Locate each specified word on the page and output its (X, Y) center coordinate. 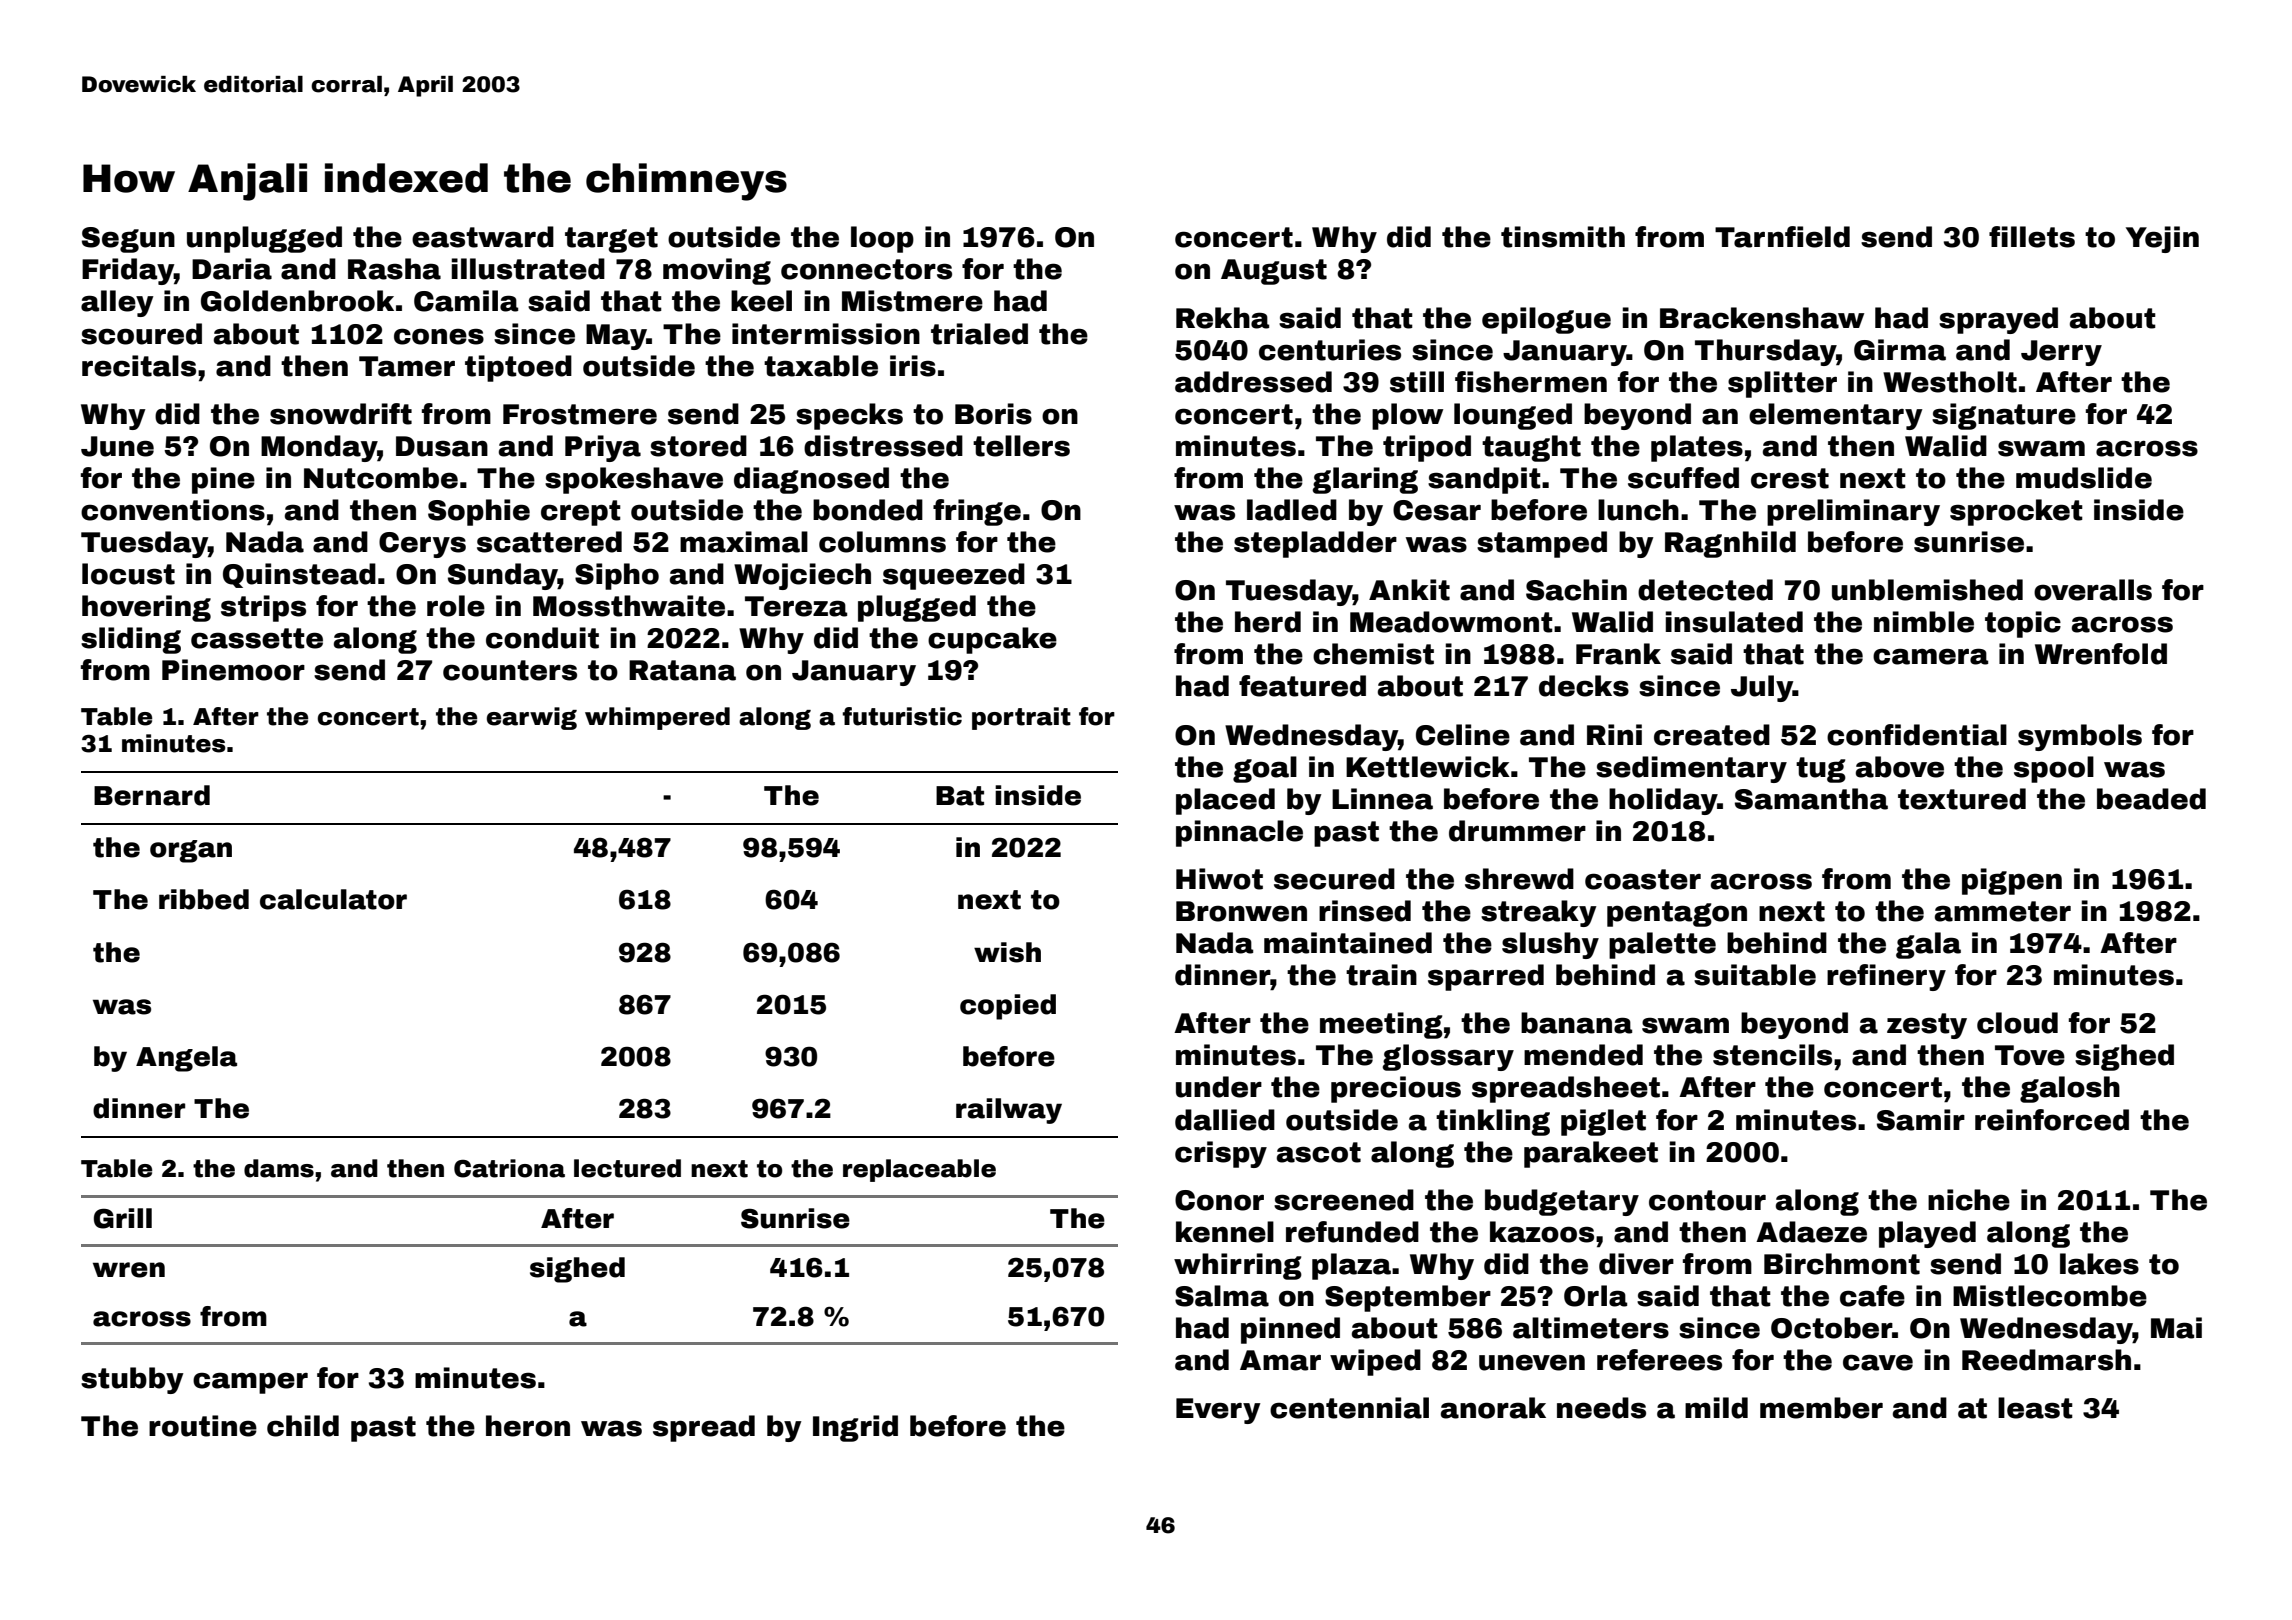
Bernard (152, 795)
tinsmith (1563, 237)
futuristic (902, 716)
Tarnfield (1782, 237)
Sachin (1576, 590)
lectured (627, 1168)
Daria (232, 269)
